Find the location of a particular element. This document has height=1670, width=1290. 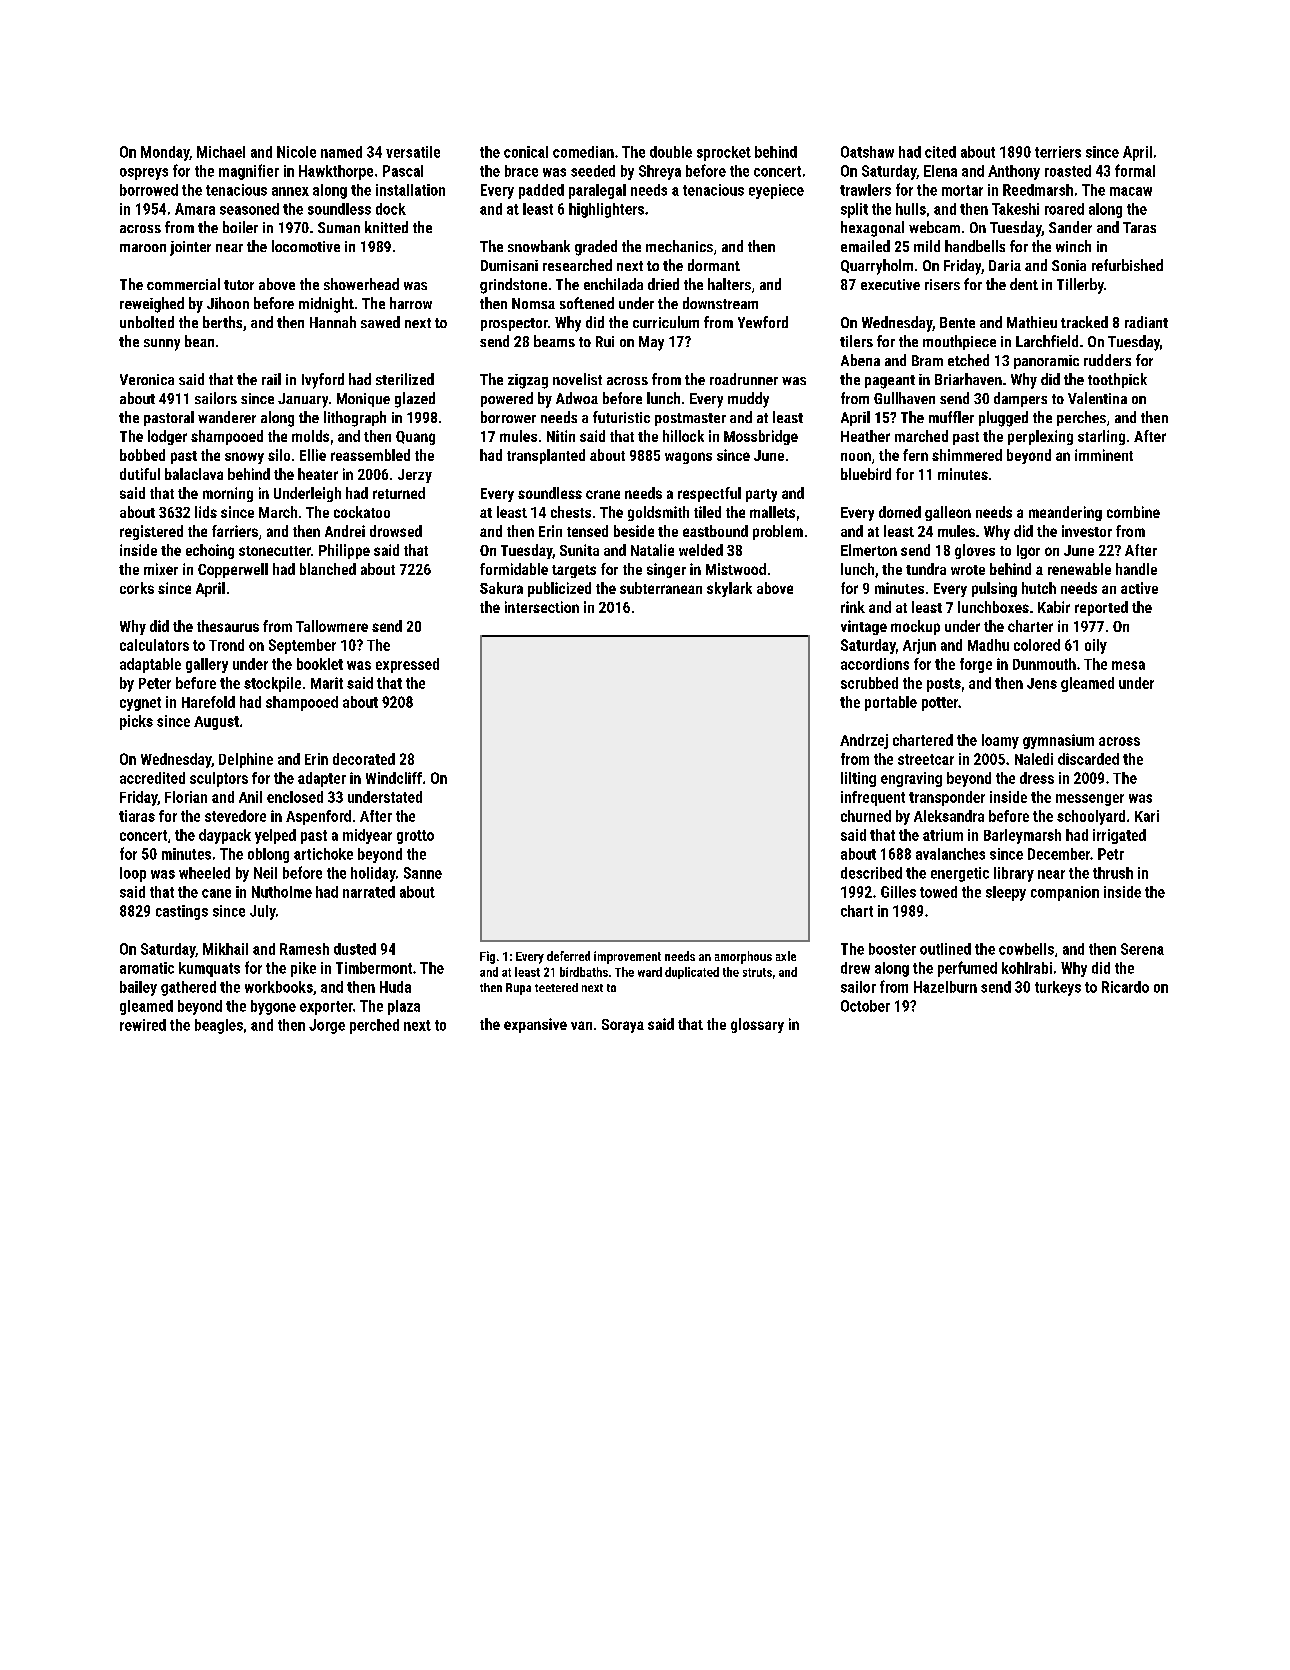

Sanne is located at coordinates (423, 873).
